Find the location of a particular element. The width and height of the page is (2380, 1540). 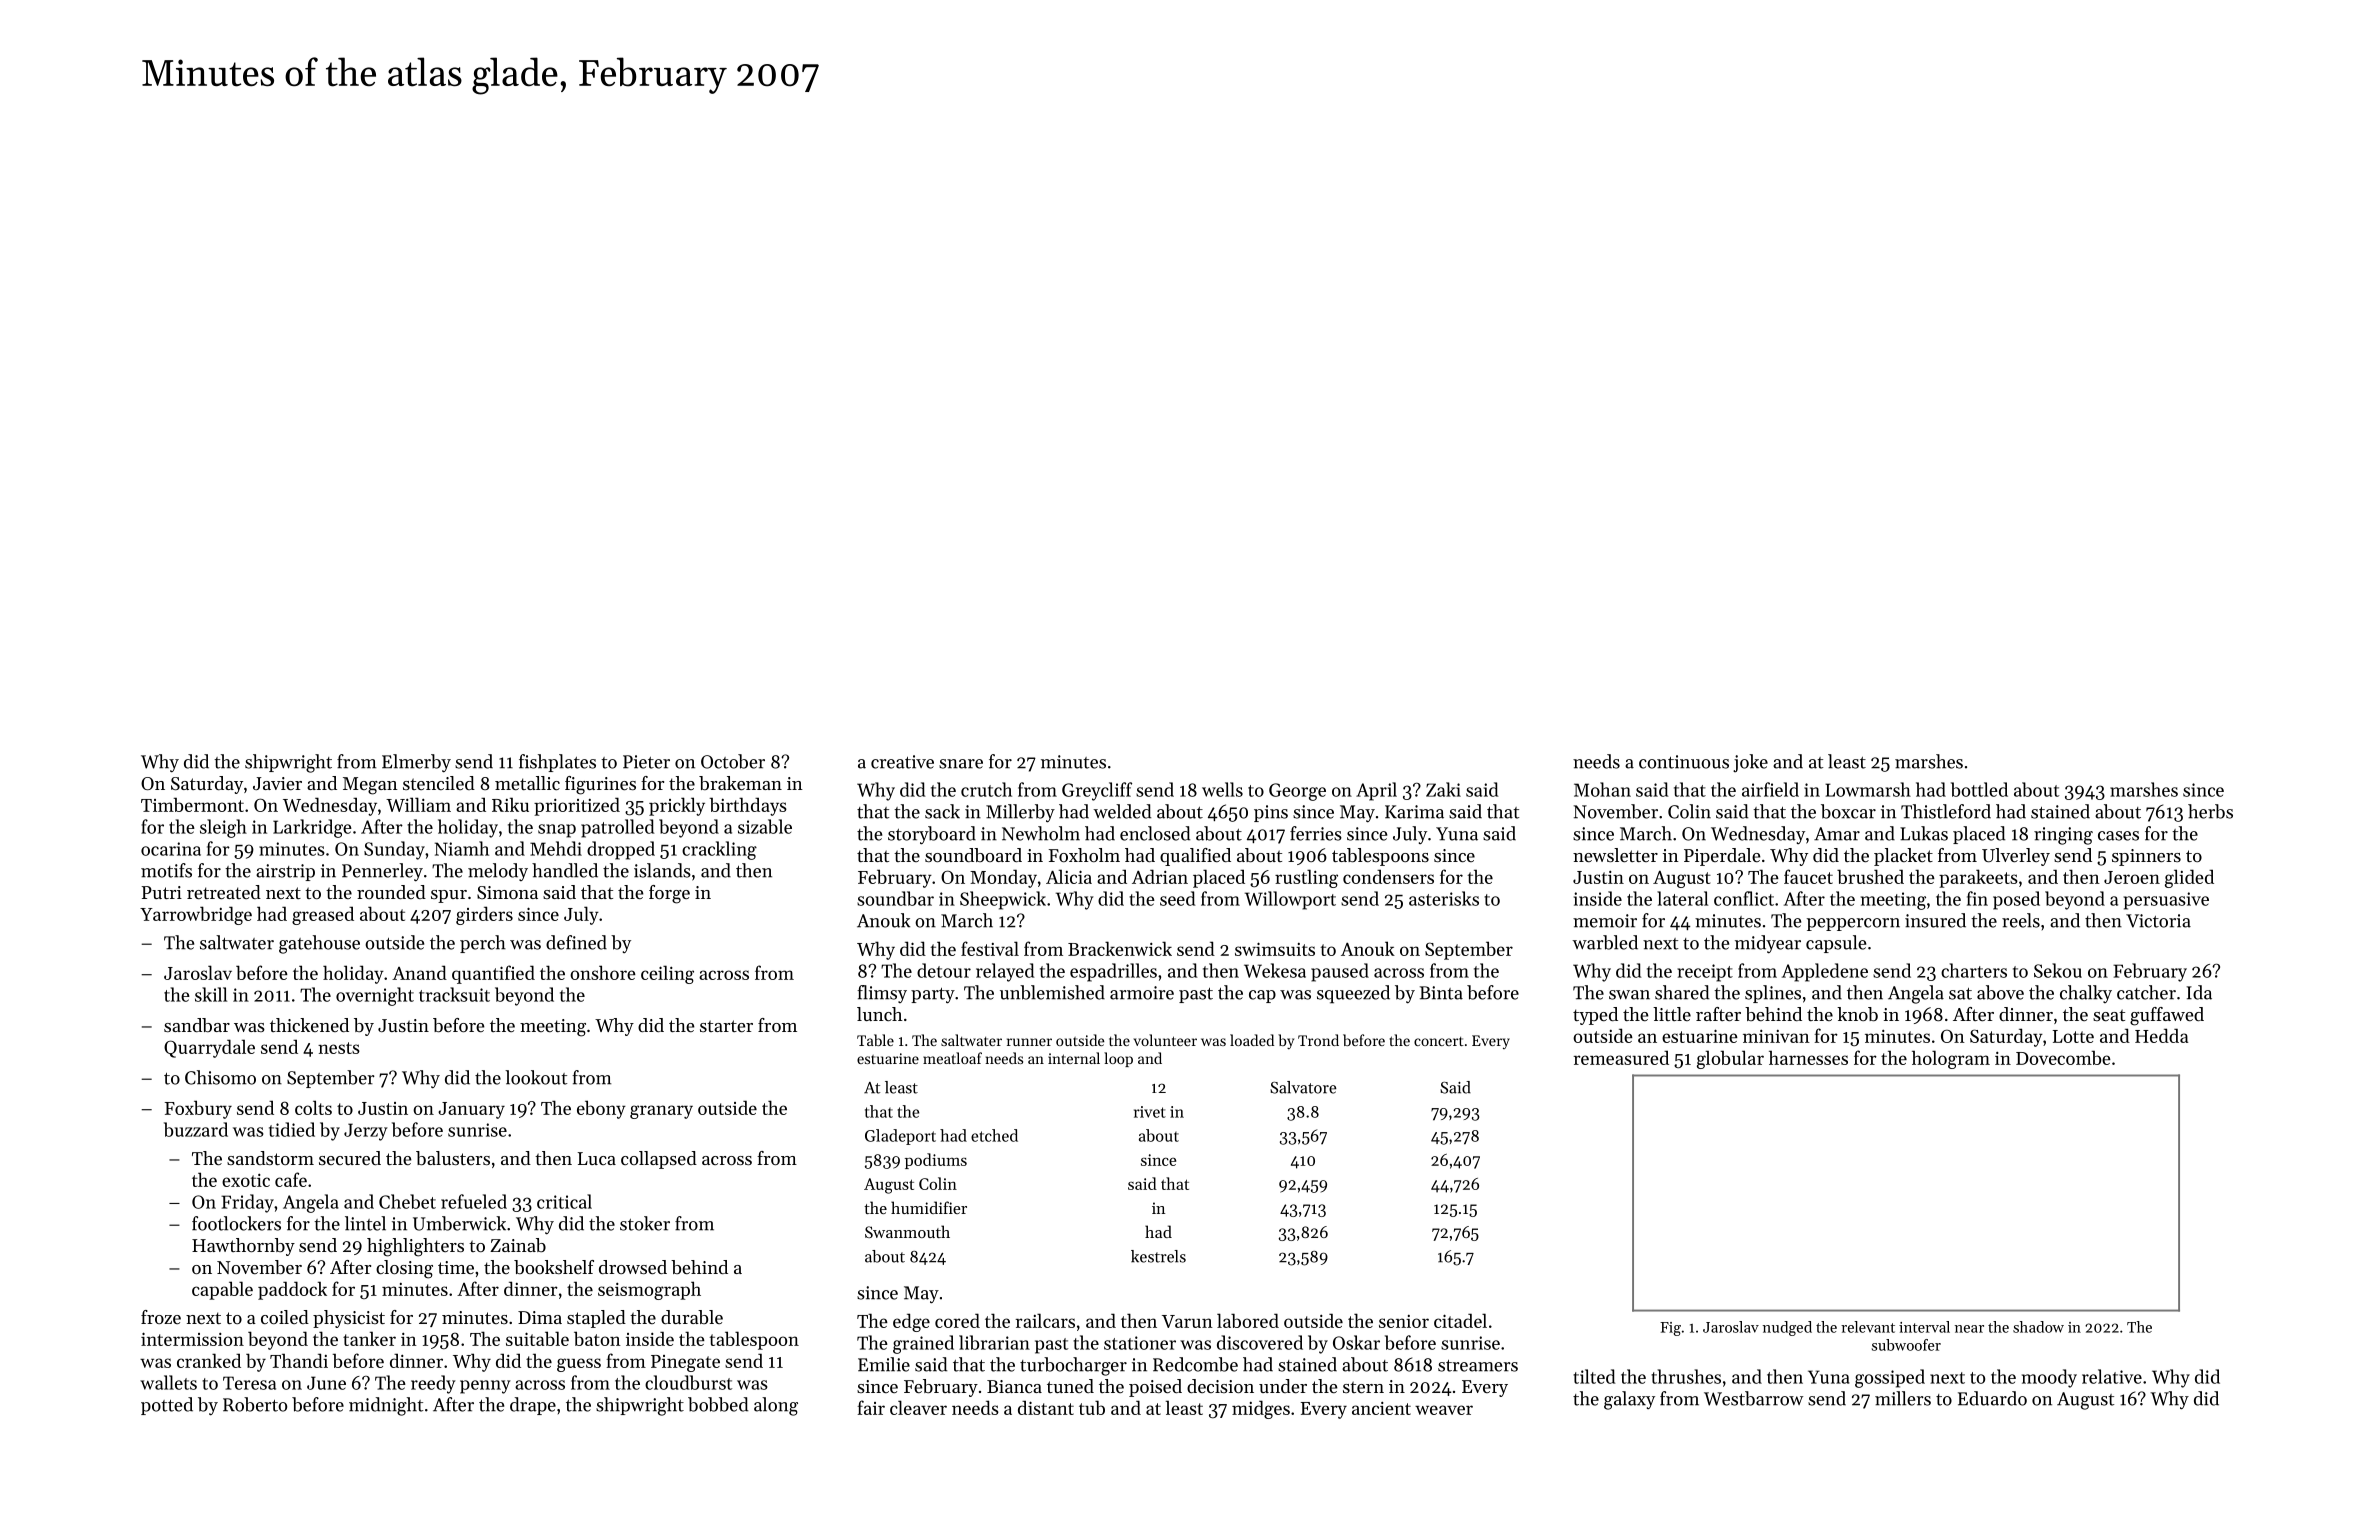

Salvatore is located at coordinates (1303, 1087).
